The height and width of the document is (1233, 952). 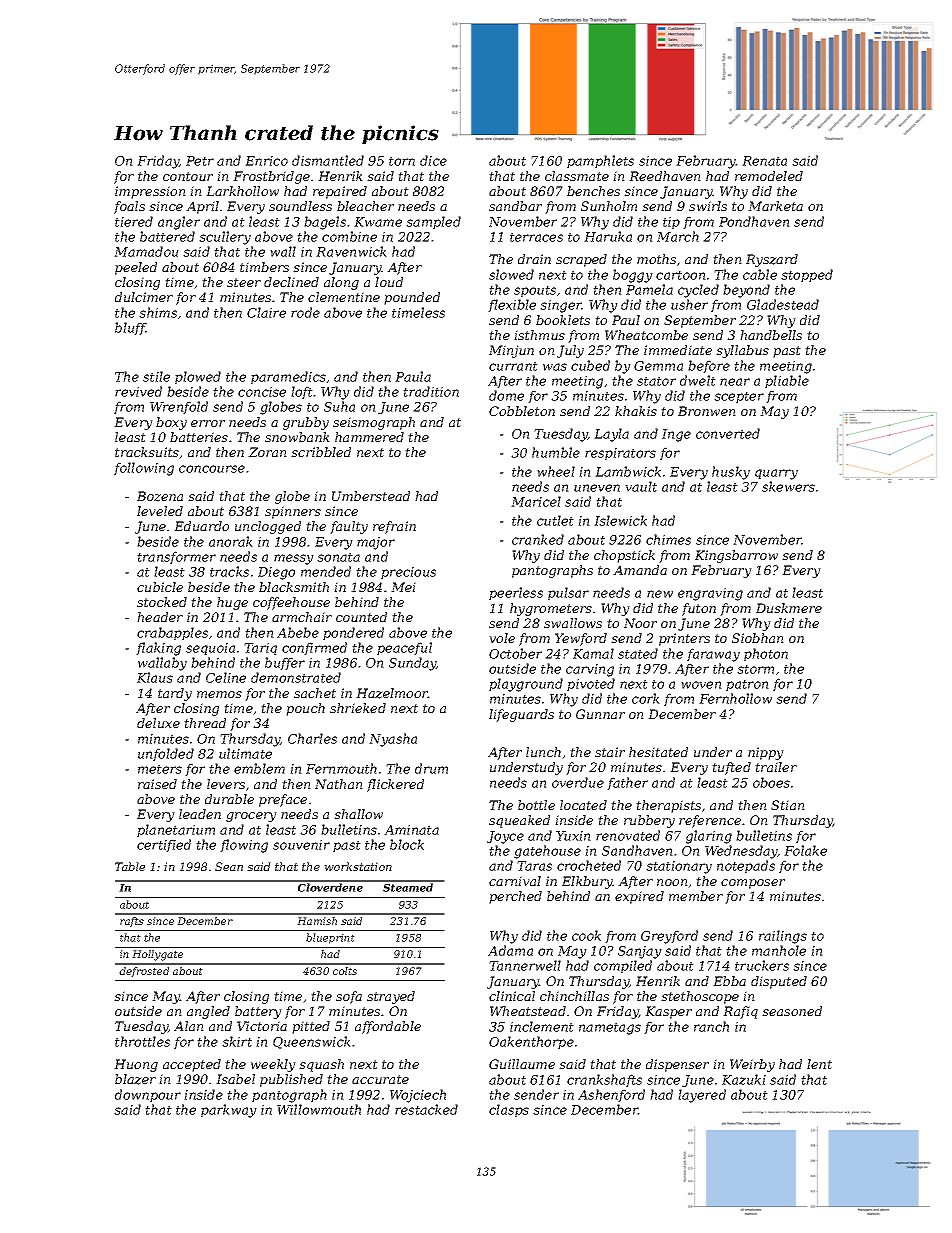 I want to click on Kwame, so click(x=378, y=222).
